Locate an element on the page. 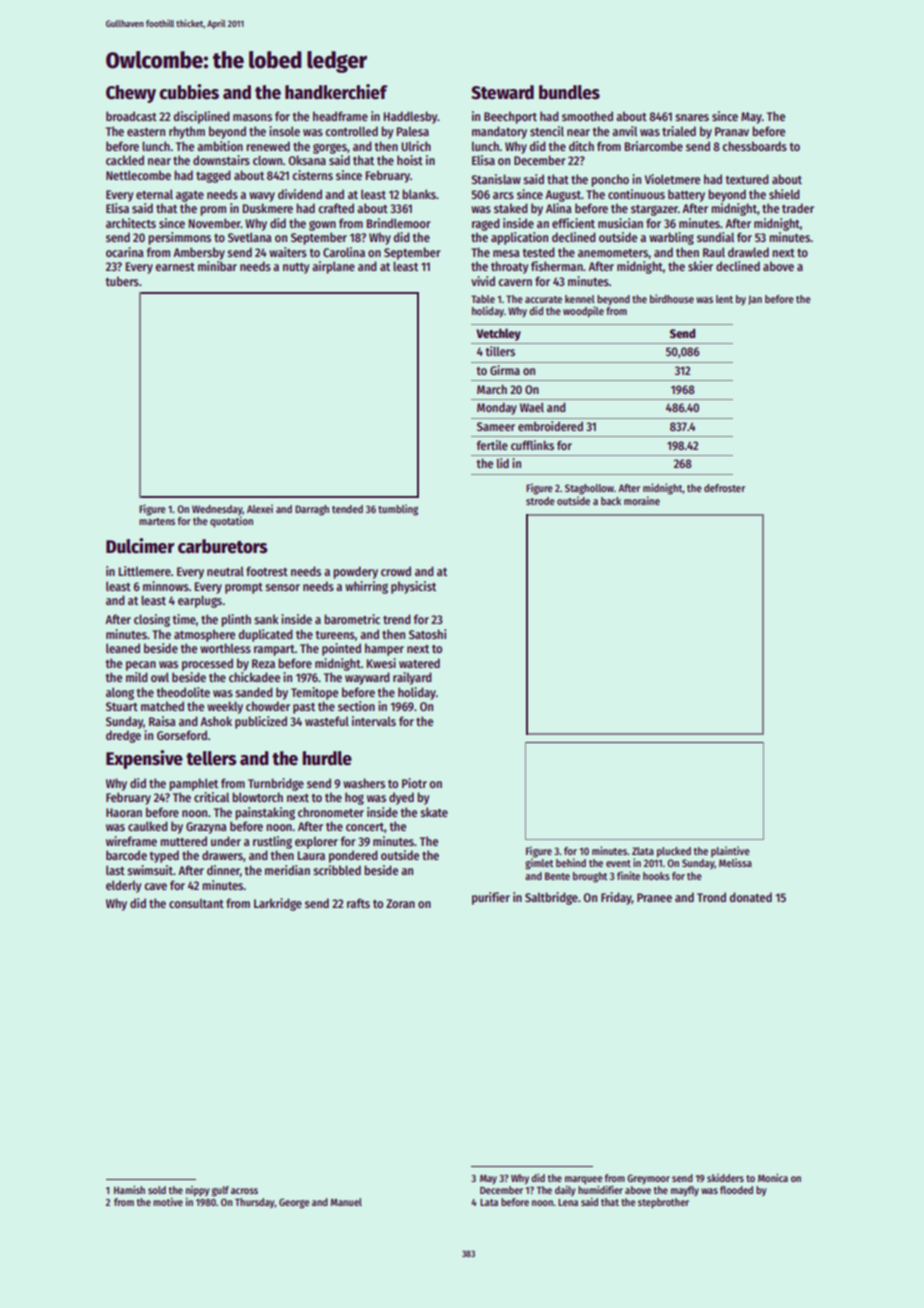  anvil is located at coordinates (624, 131).
